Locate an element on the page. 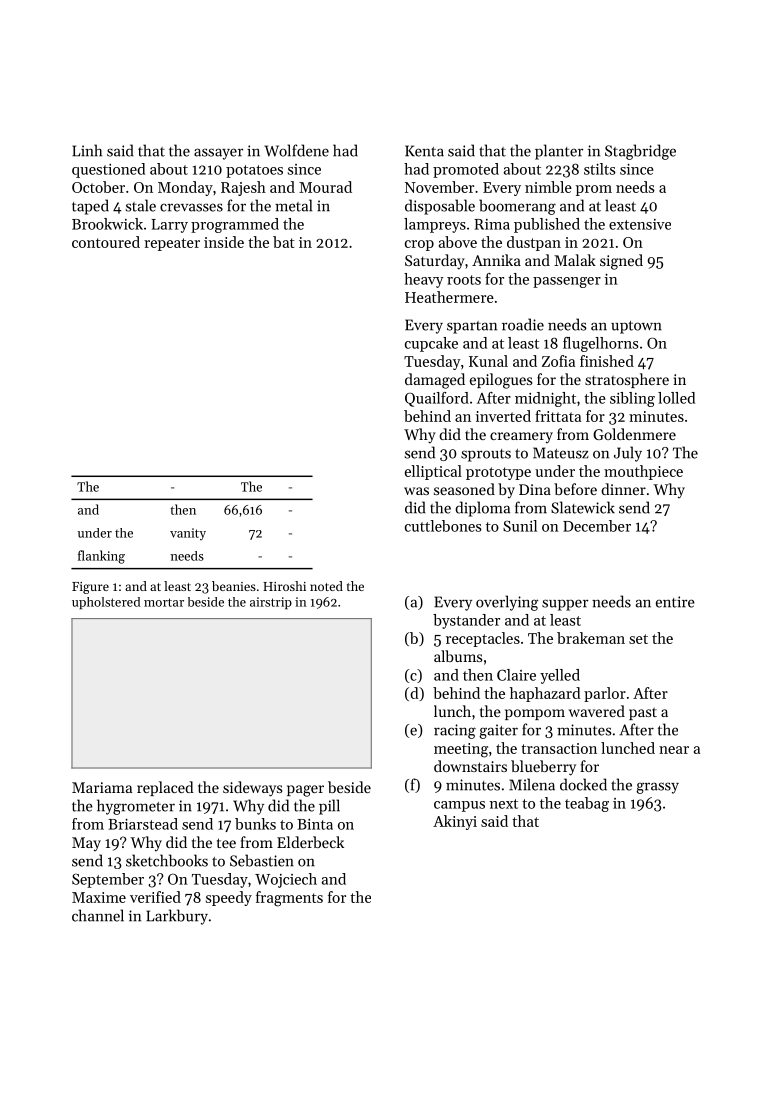 This document has height=1101, width=776. Kenta is located at coordinates (424, 151).
